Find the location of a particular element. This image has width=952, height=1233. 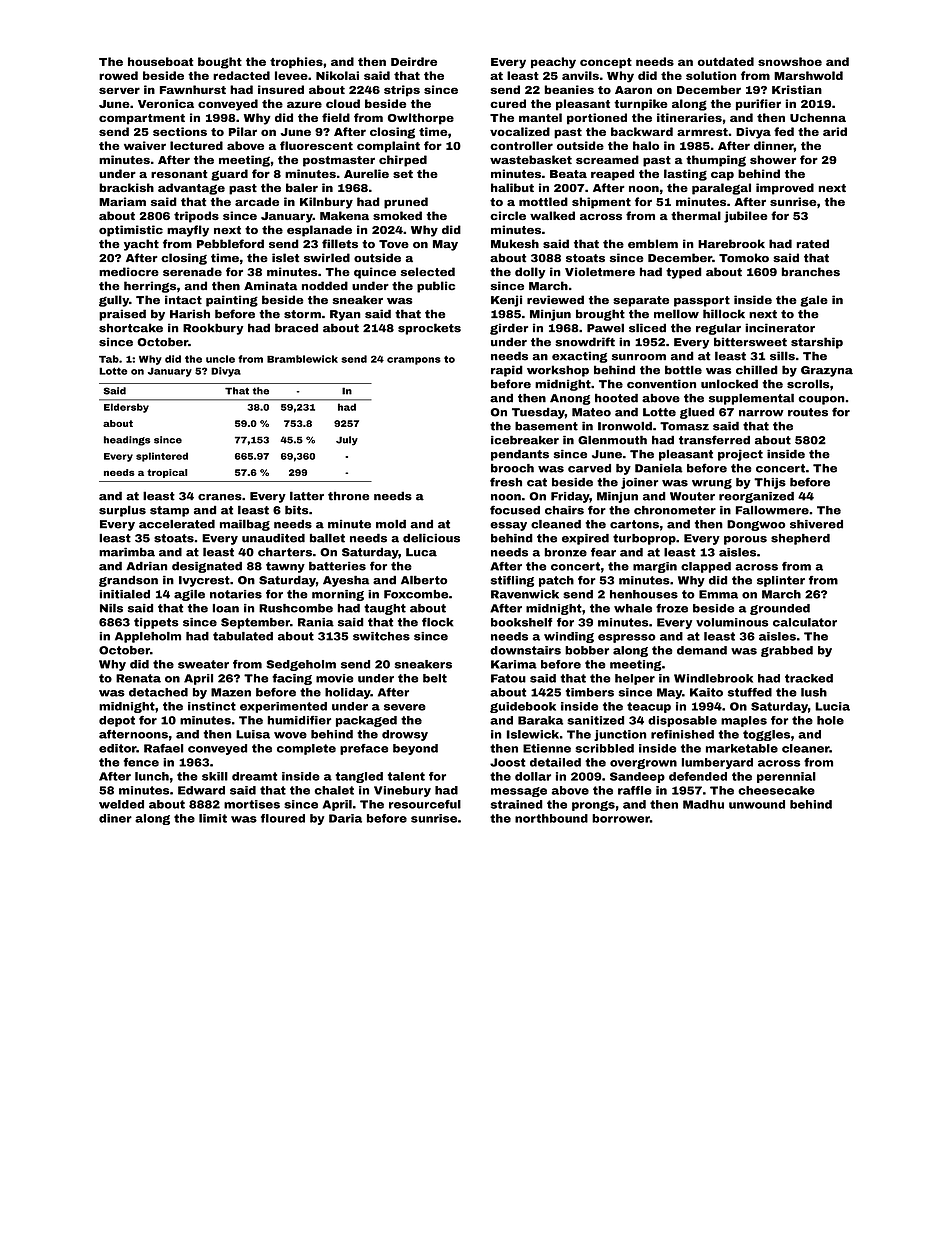

stamp is located at coordinates (169, 511).
